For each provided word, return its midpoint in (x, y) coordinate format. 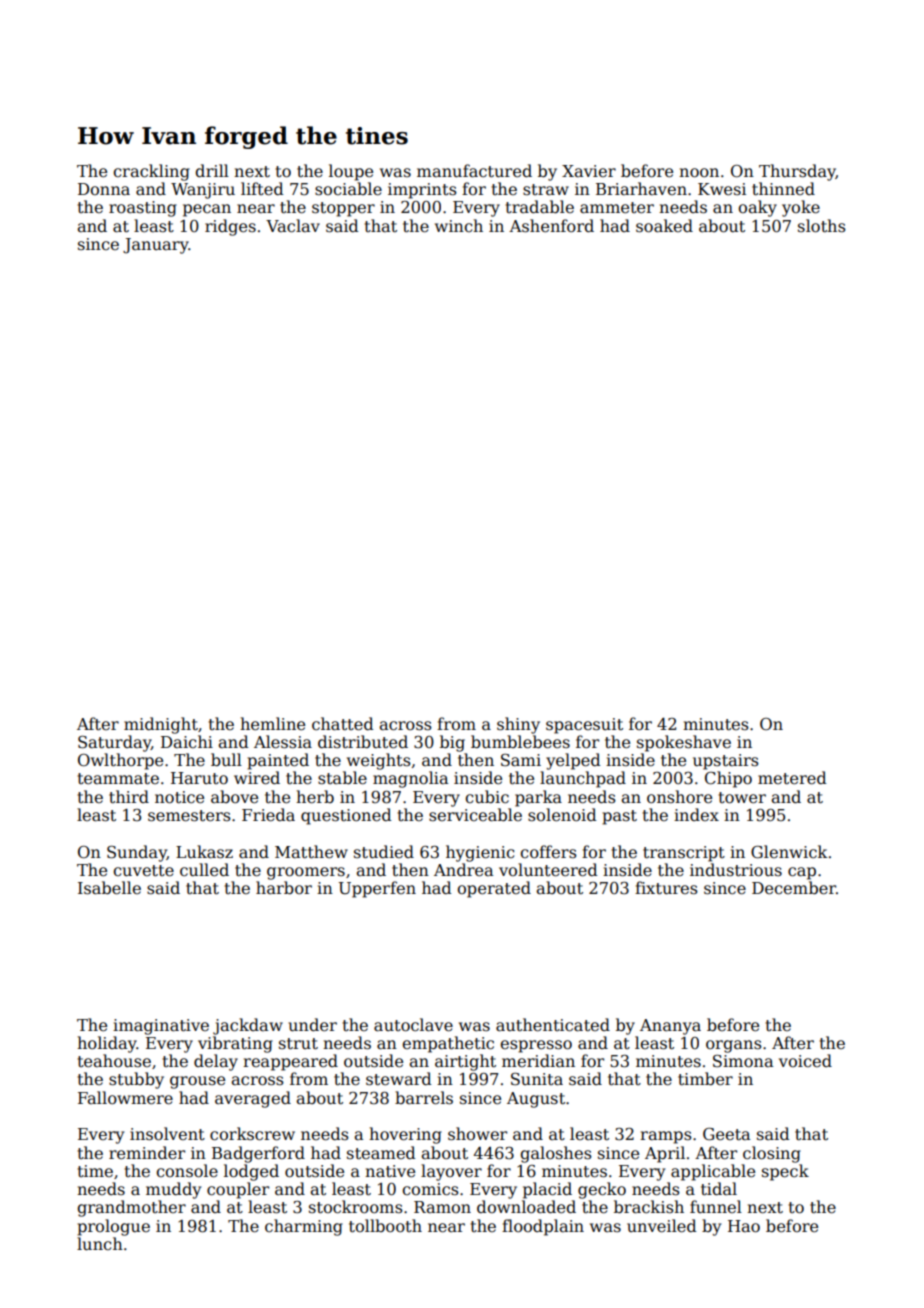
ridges (230, 227)
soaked (664, 226)
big (452, 743)
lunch (100, 1243)
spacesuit (584, 726)
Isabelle (109, 888)
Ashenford (551, 226)
